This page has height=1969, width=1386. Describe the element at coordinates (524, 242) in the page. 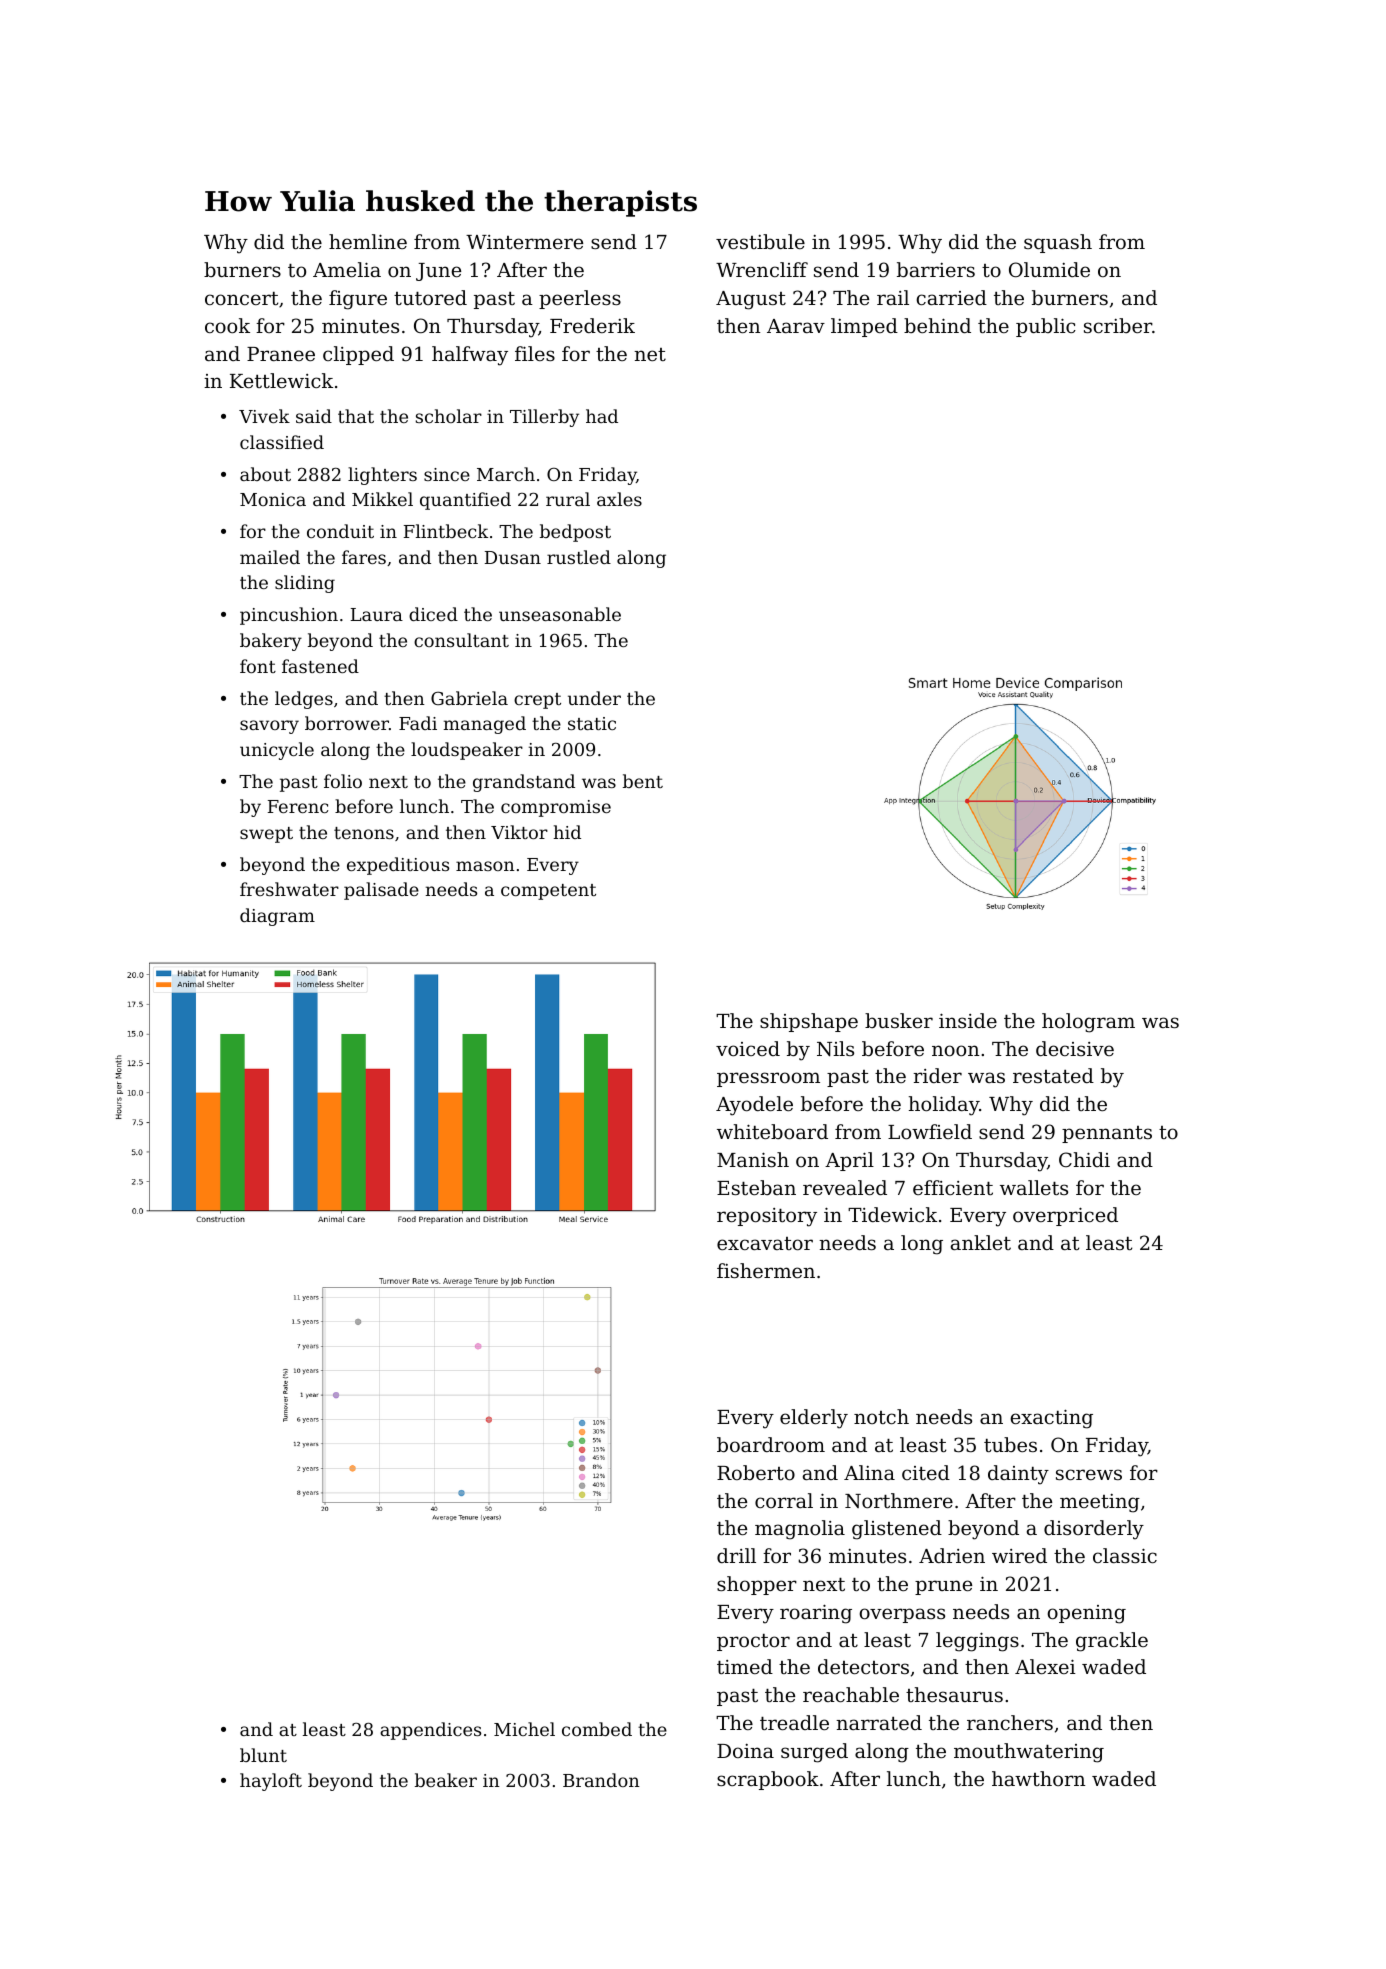

I see `Wintermere` at that location.
